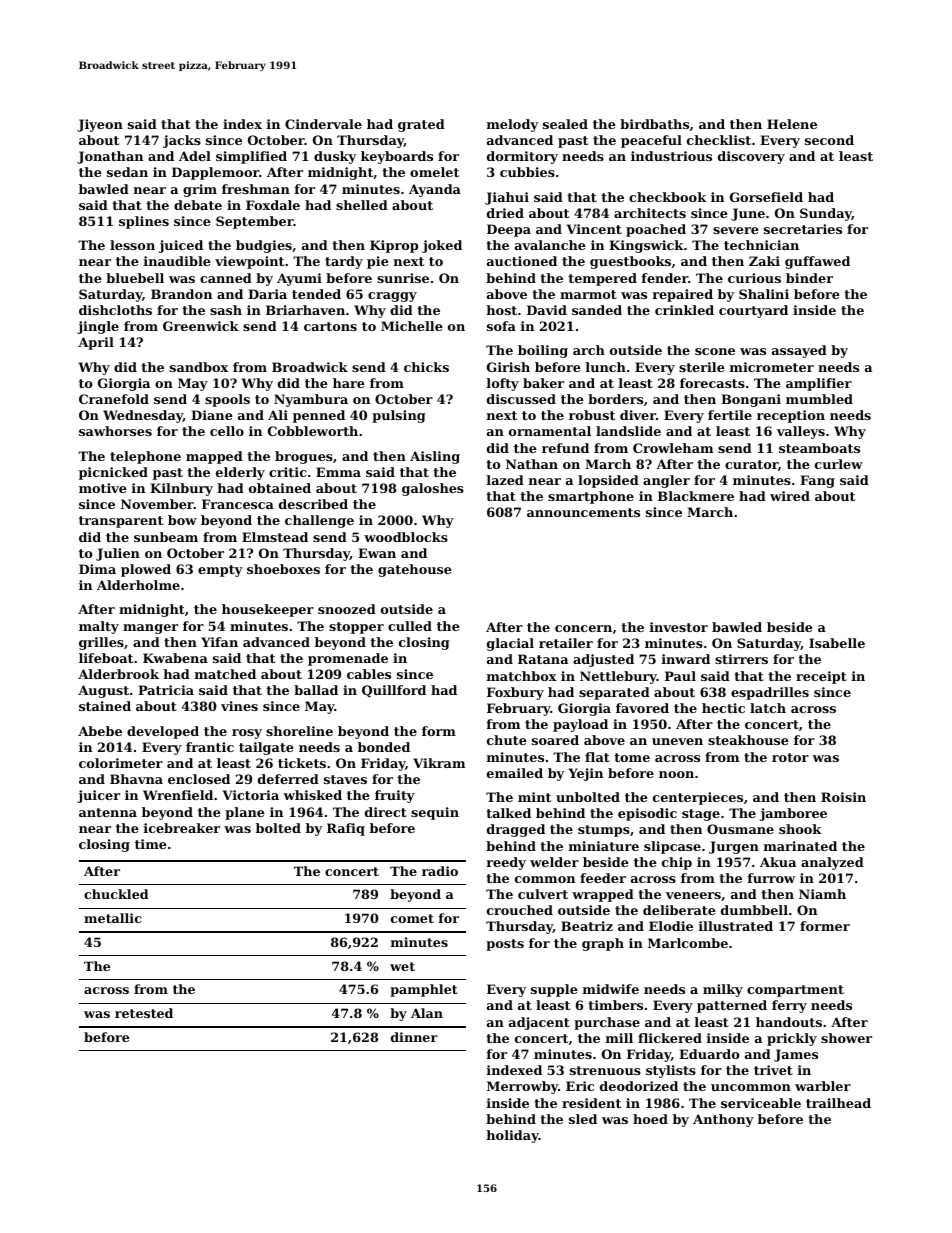 The width and height of the screenshot is (952, 1233). What do you see at coordinates (522, 261) in the screenshot?
I see `auctioned` at bounding box center [522, 261].
